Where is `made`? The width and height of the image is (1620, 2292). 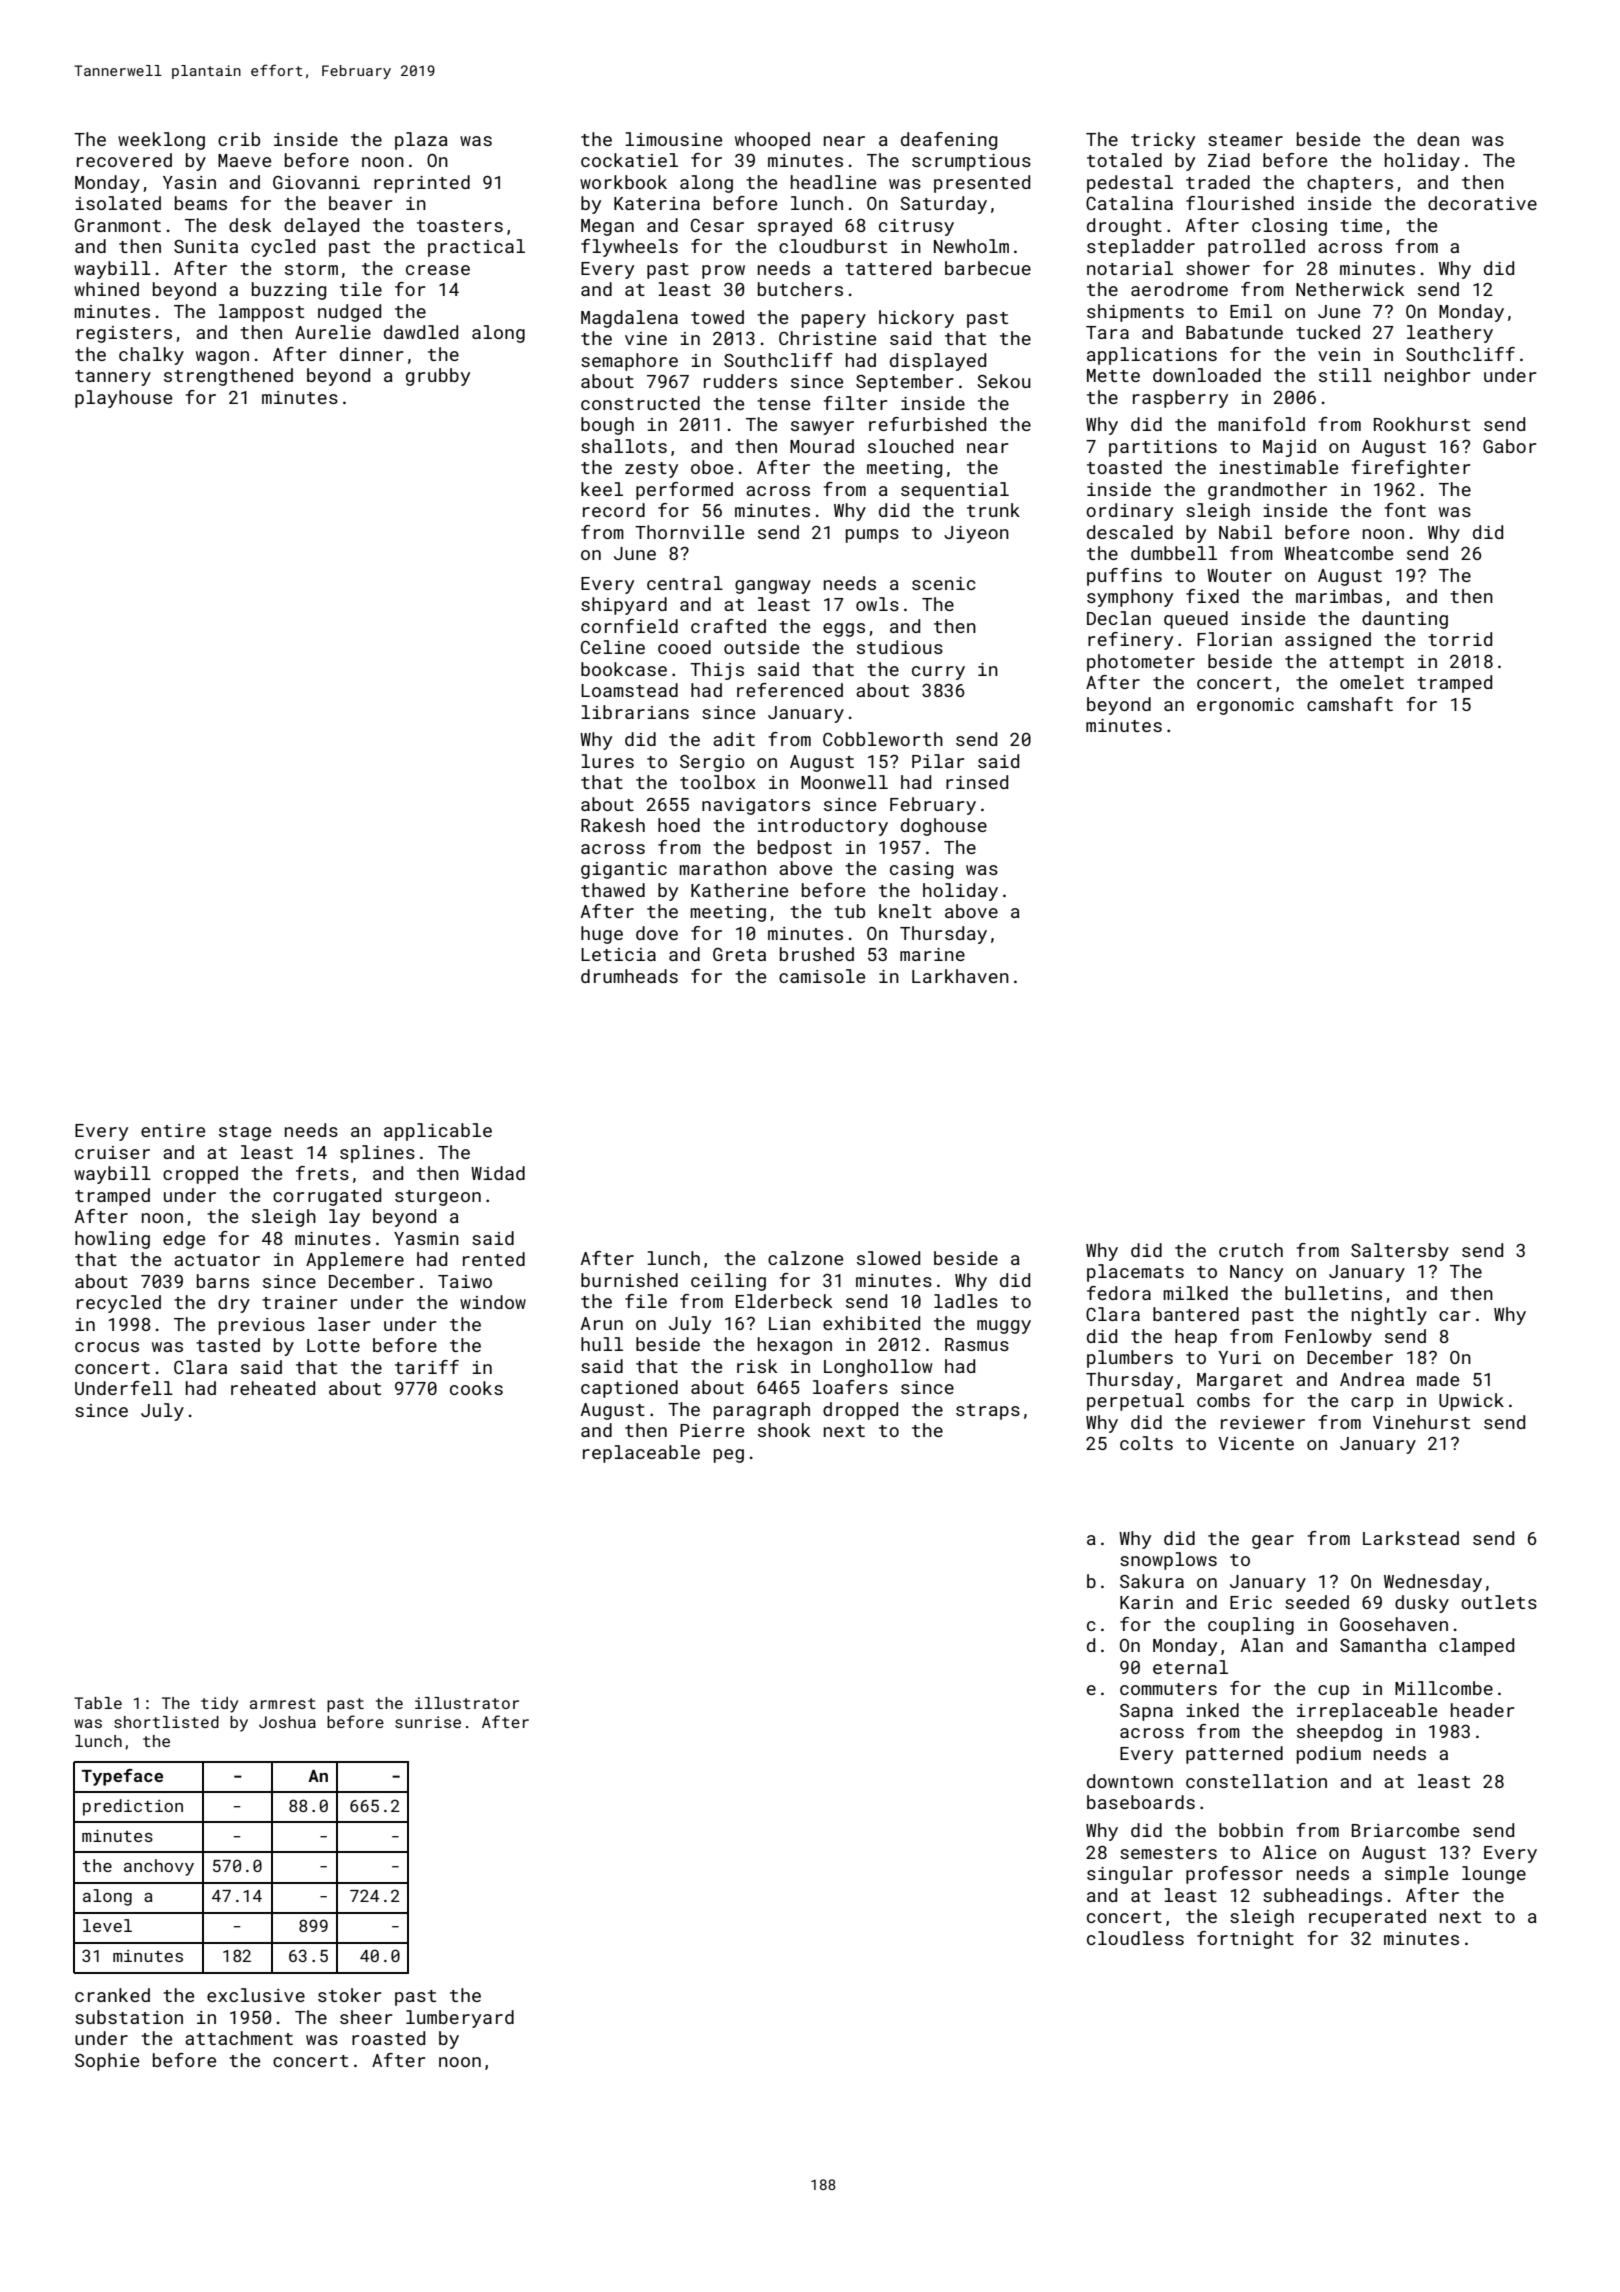 made is located at coordinates (1438, 1379).
